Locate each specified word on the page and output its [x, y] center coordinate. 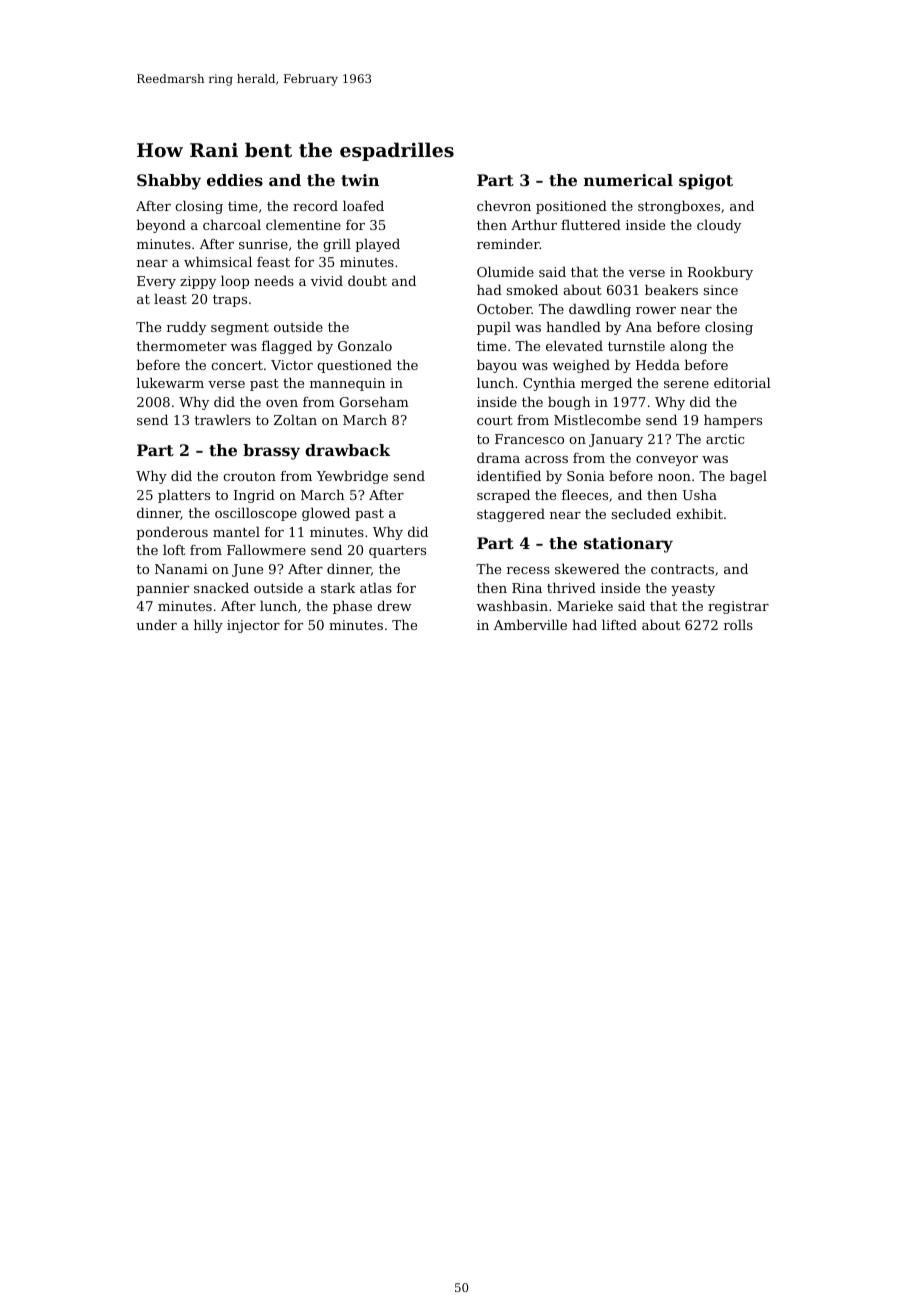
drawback [347, 450]
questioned [354, 366]
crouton [249, 476]
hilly [208, 626]
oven [282, 403]
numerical [628, 180]
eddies [235, 180]
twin [360, 180]
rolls [738, 624]
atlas [376, 587]
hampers [733, 421]
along [688, 347]
